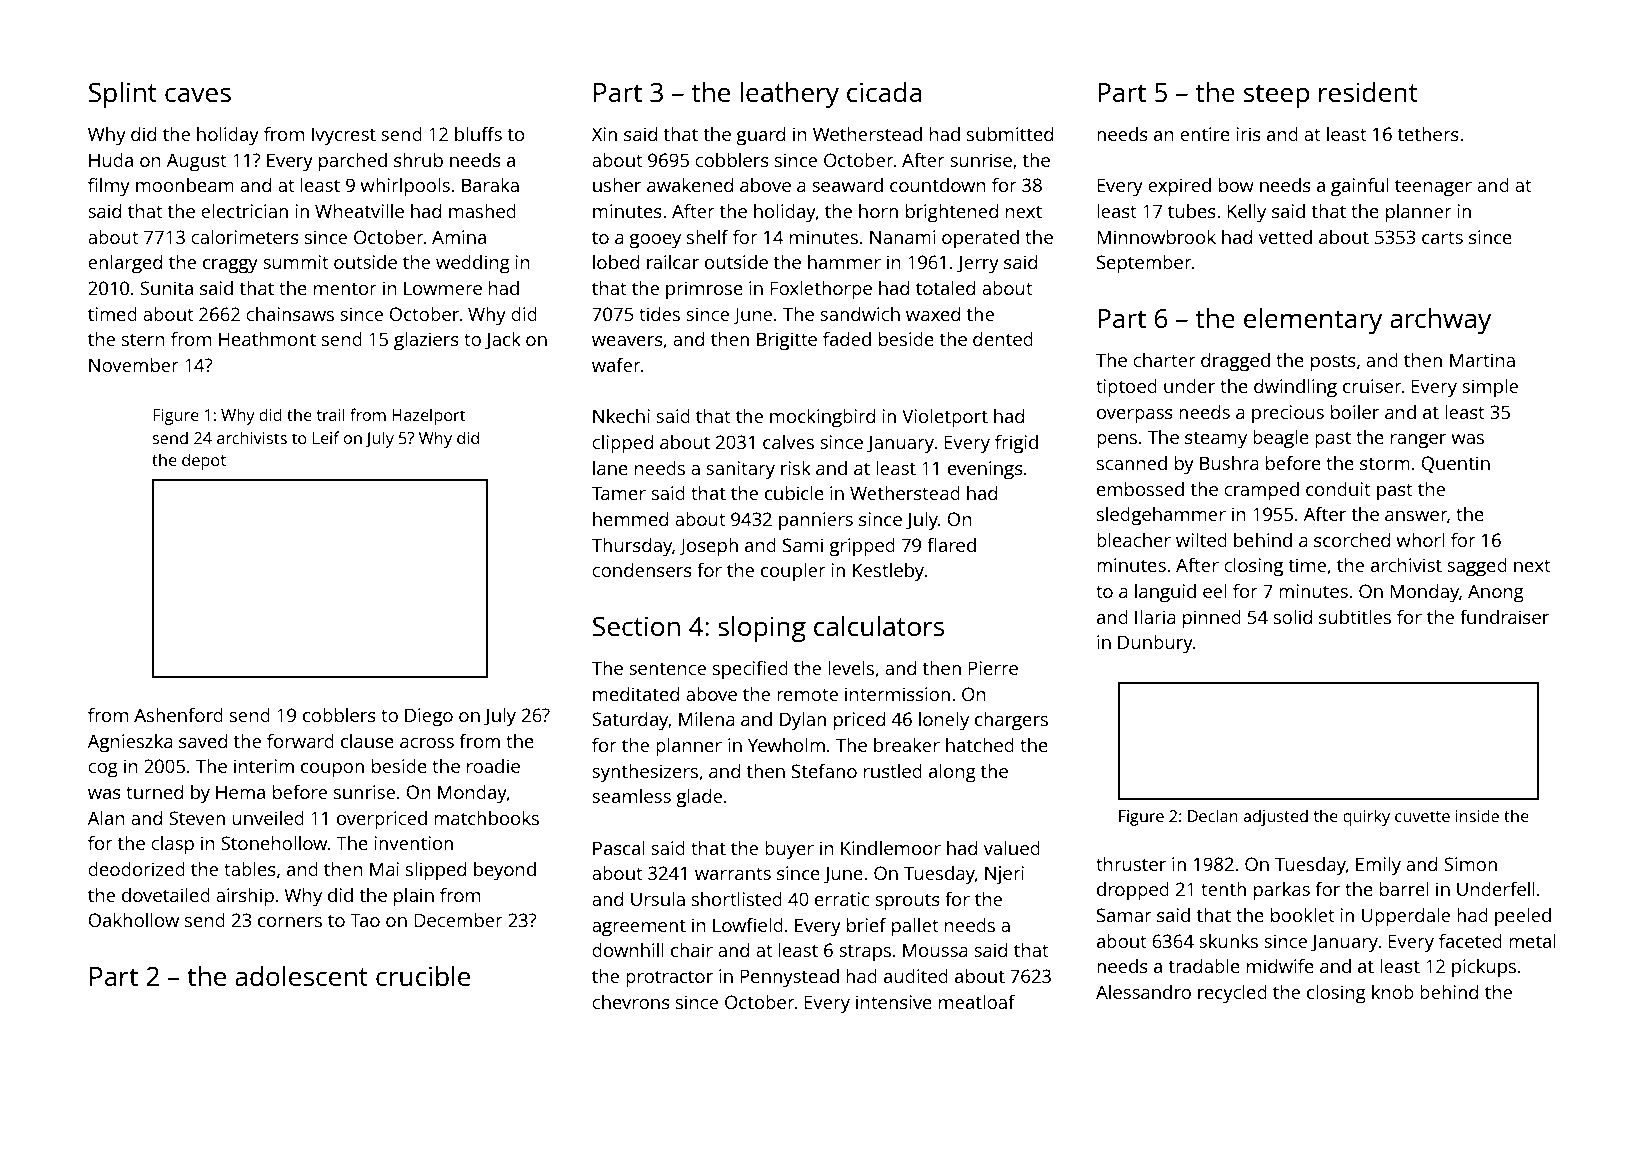 The height and width of the screenshot is (1165, 1648). I want to click on agreement, so click(639, 928).
